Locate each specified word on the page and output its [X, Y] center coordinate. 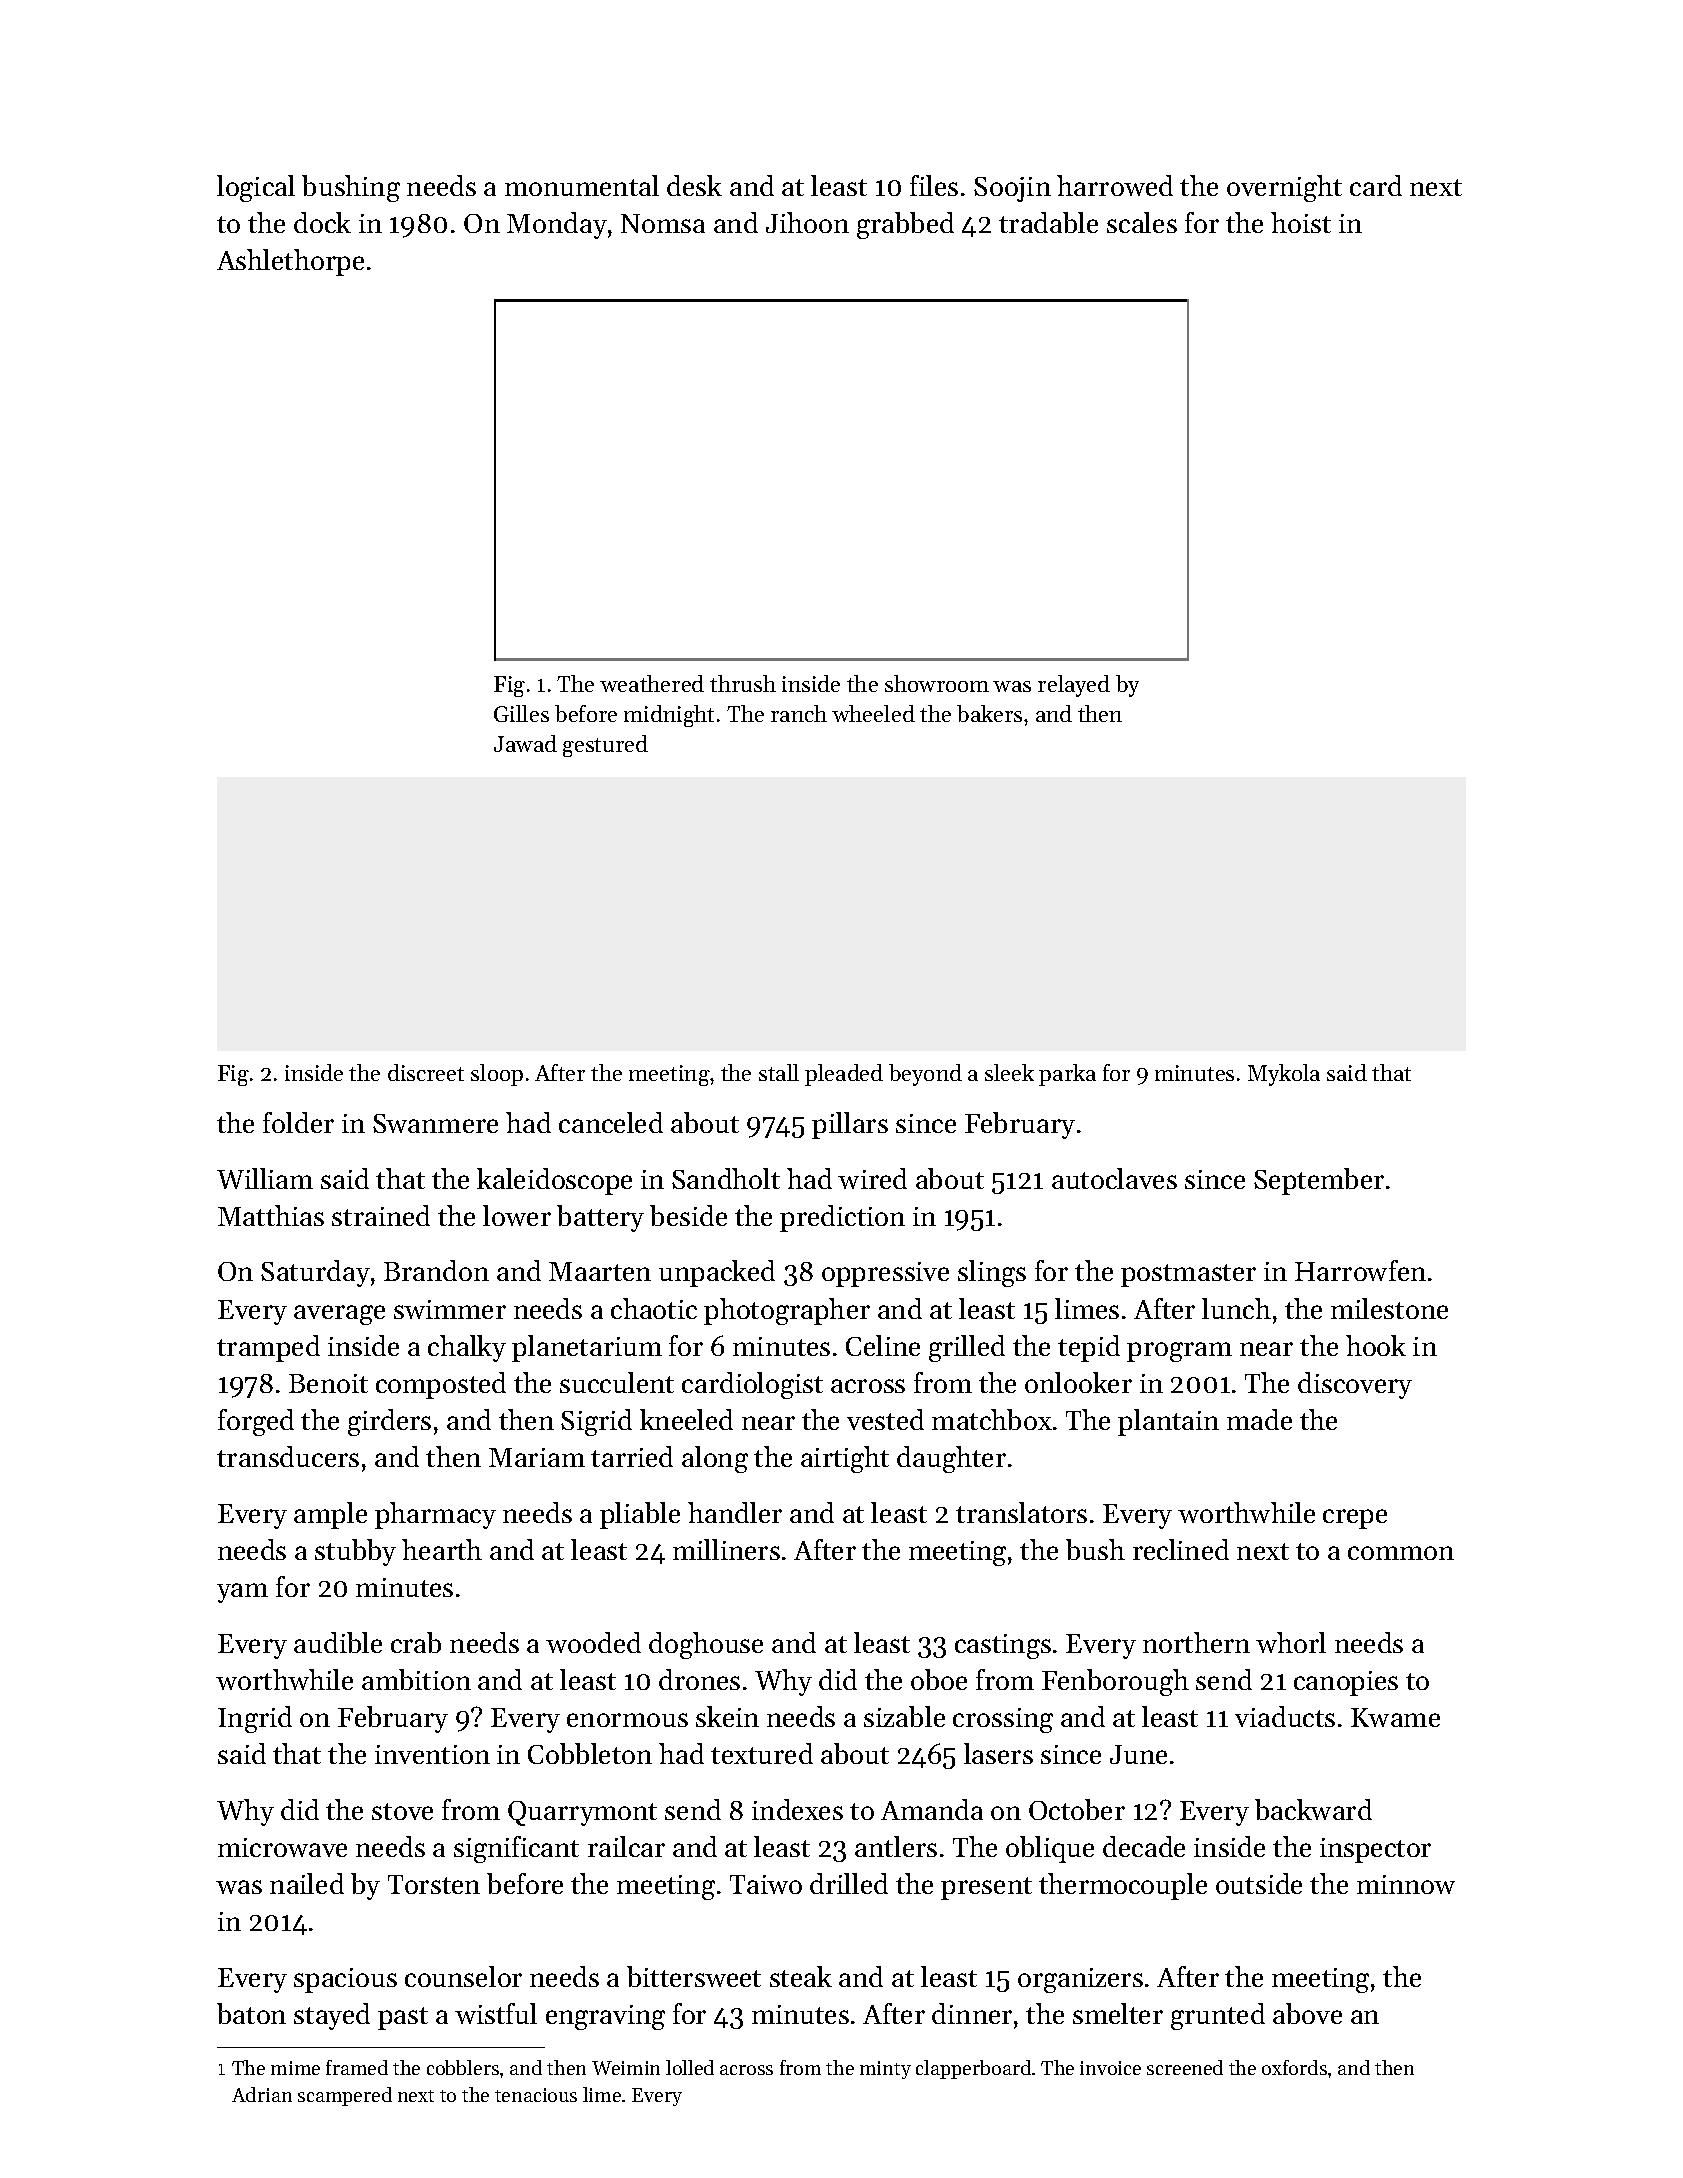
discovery [1355, 1385]
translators [1021, 1512]
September [1319, 1181]
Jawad [525, 743]
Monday [557, 225]
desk [694, 185]
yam [242, 1593]
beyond [925, 1075]
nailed [307, 1883]
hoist [1301, 222]
